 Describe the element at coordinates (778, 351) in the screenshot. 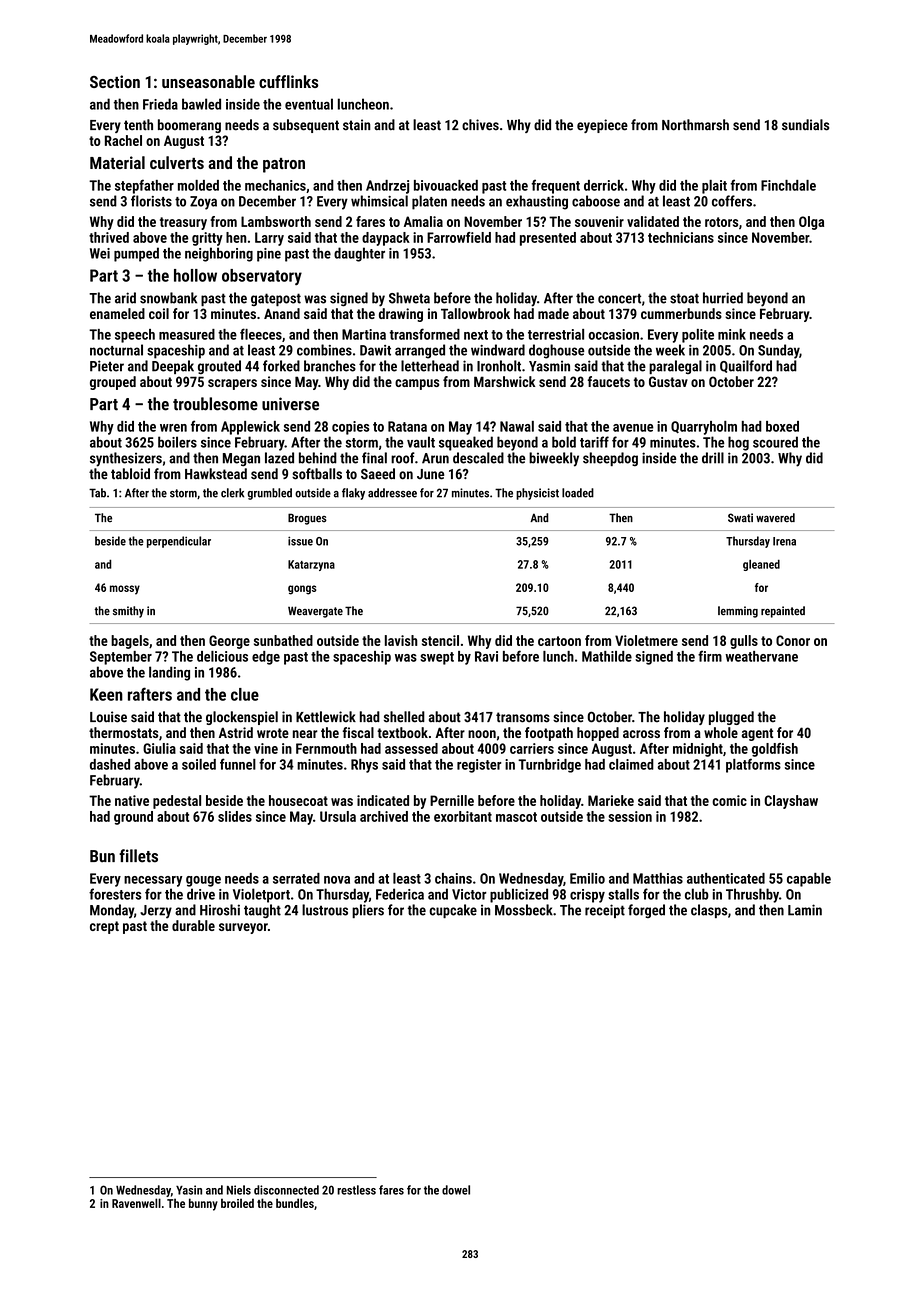

I see `Sunday` at that location.
